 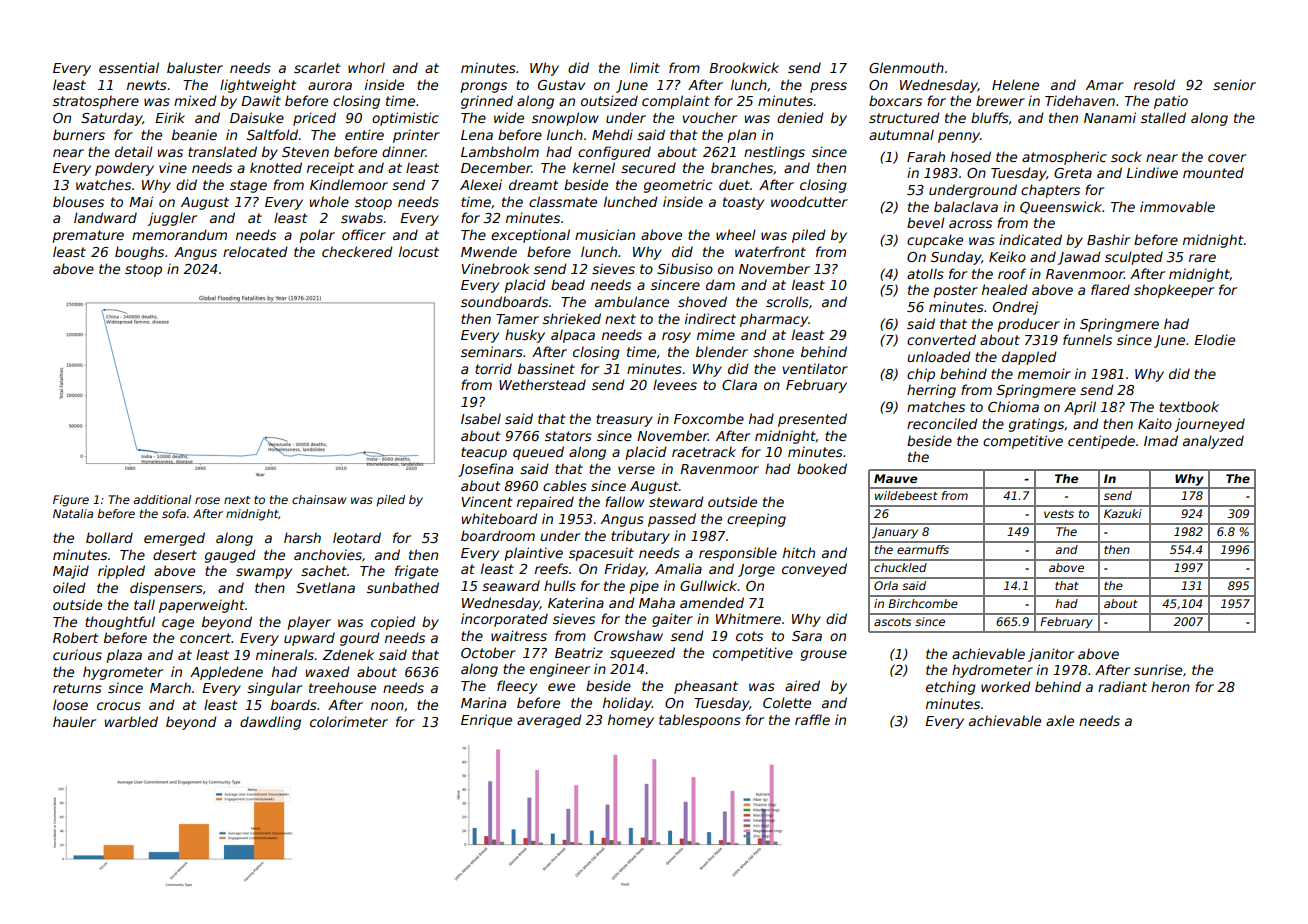 I want to click on Majid, so click(x=71, y=572).
